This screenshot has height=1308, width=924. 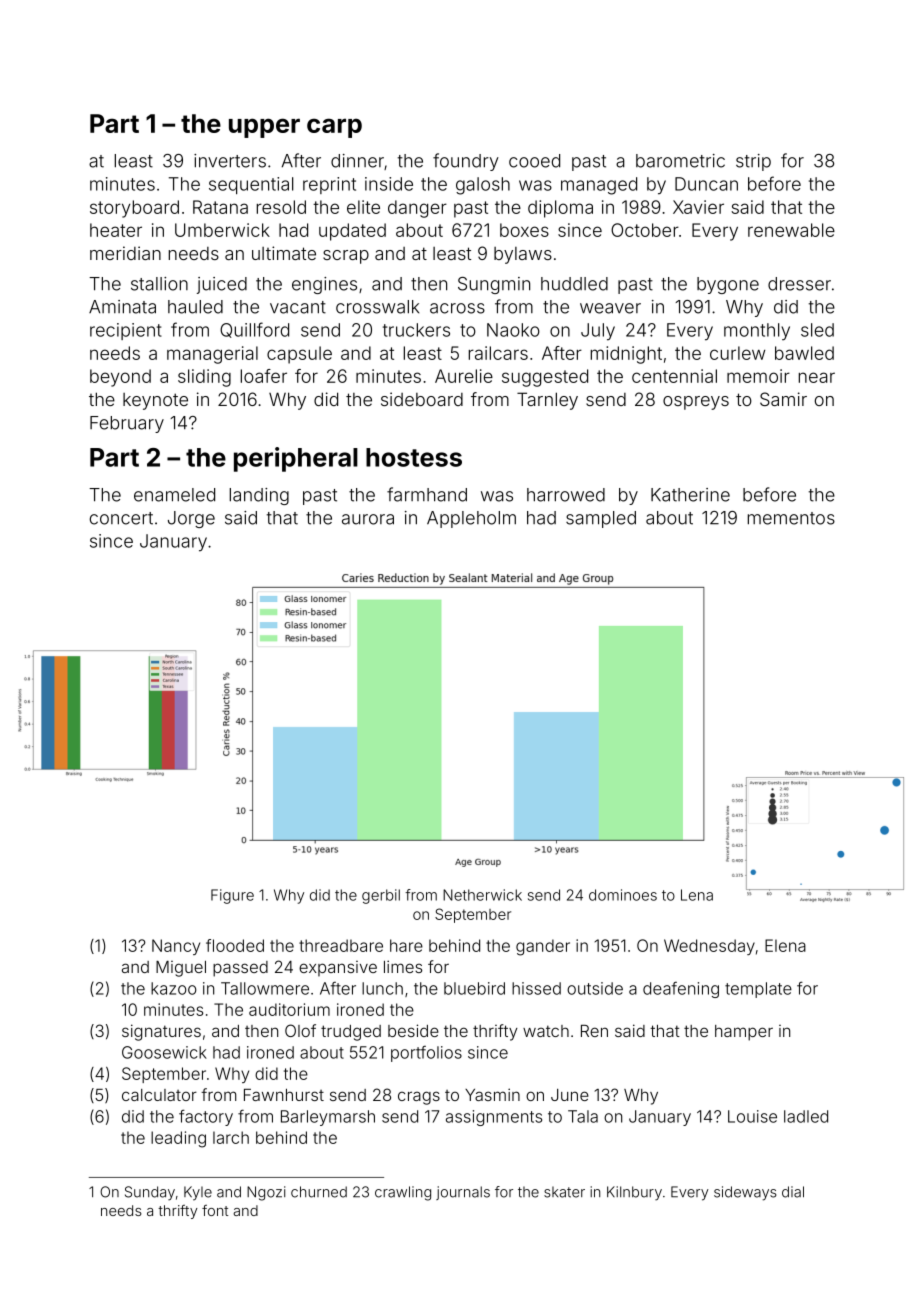 What do you see at coordinates (536, 988) in the screenshot?
I see `hissed` at bounding box center [536, 988].
